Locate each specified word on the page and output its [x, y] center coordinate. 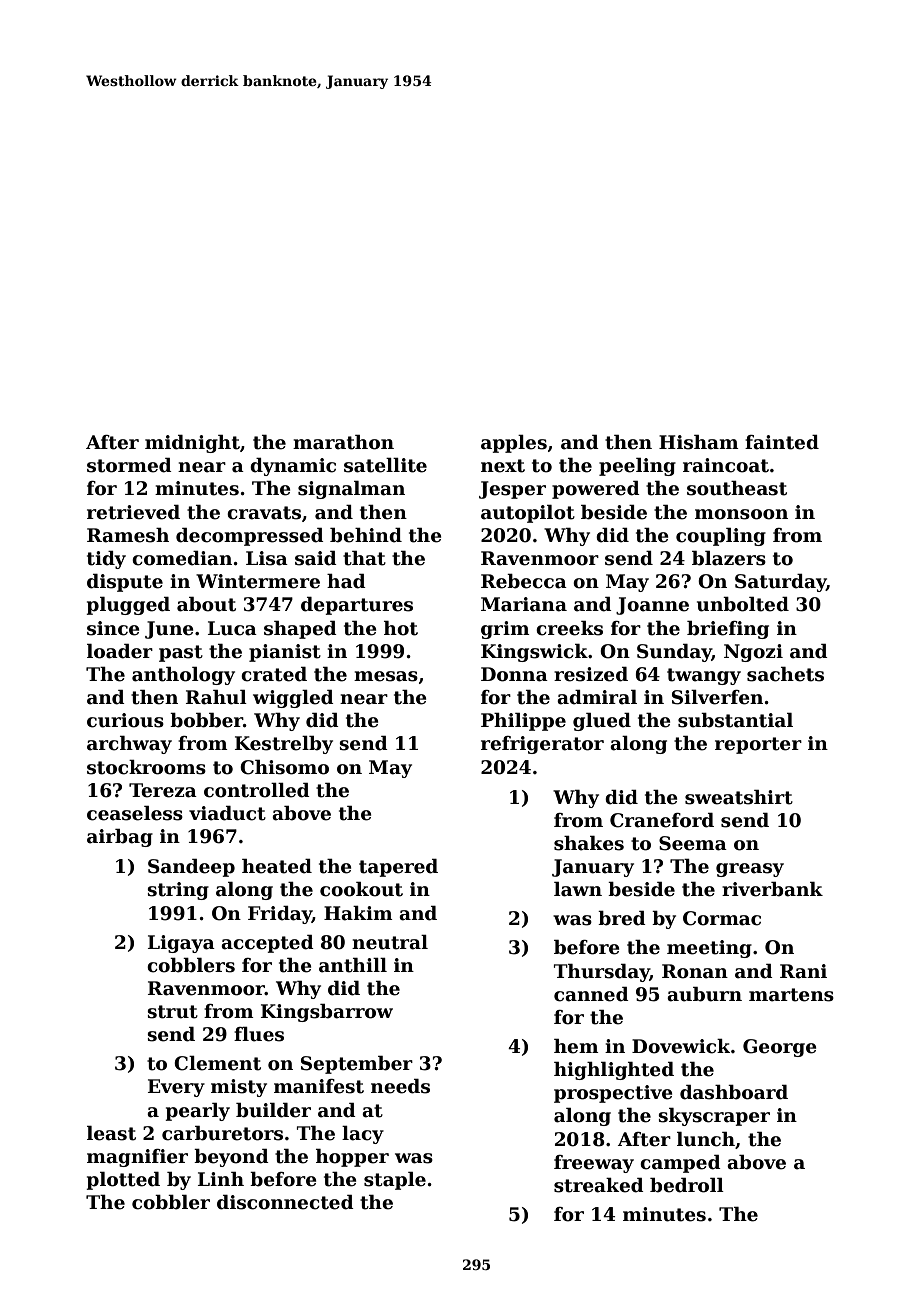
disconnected [285, 1202]
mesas [386, 676]
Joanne [652, 606]
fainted [782, 442]
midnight [192, 444]
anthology [183, 676]
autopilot [528, 514]
